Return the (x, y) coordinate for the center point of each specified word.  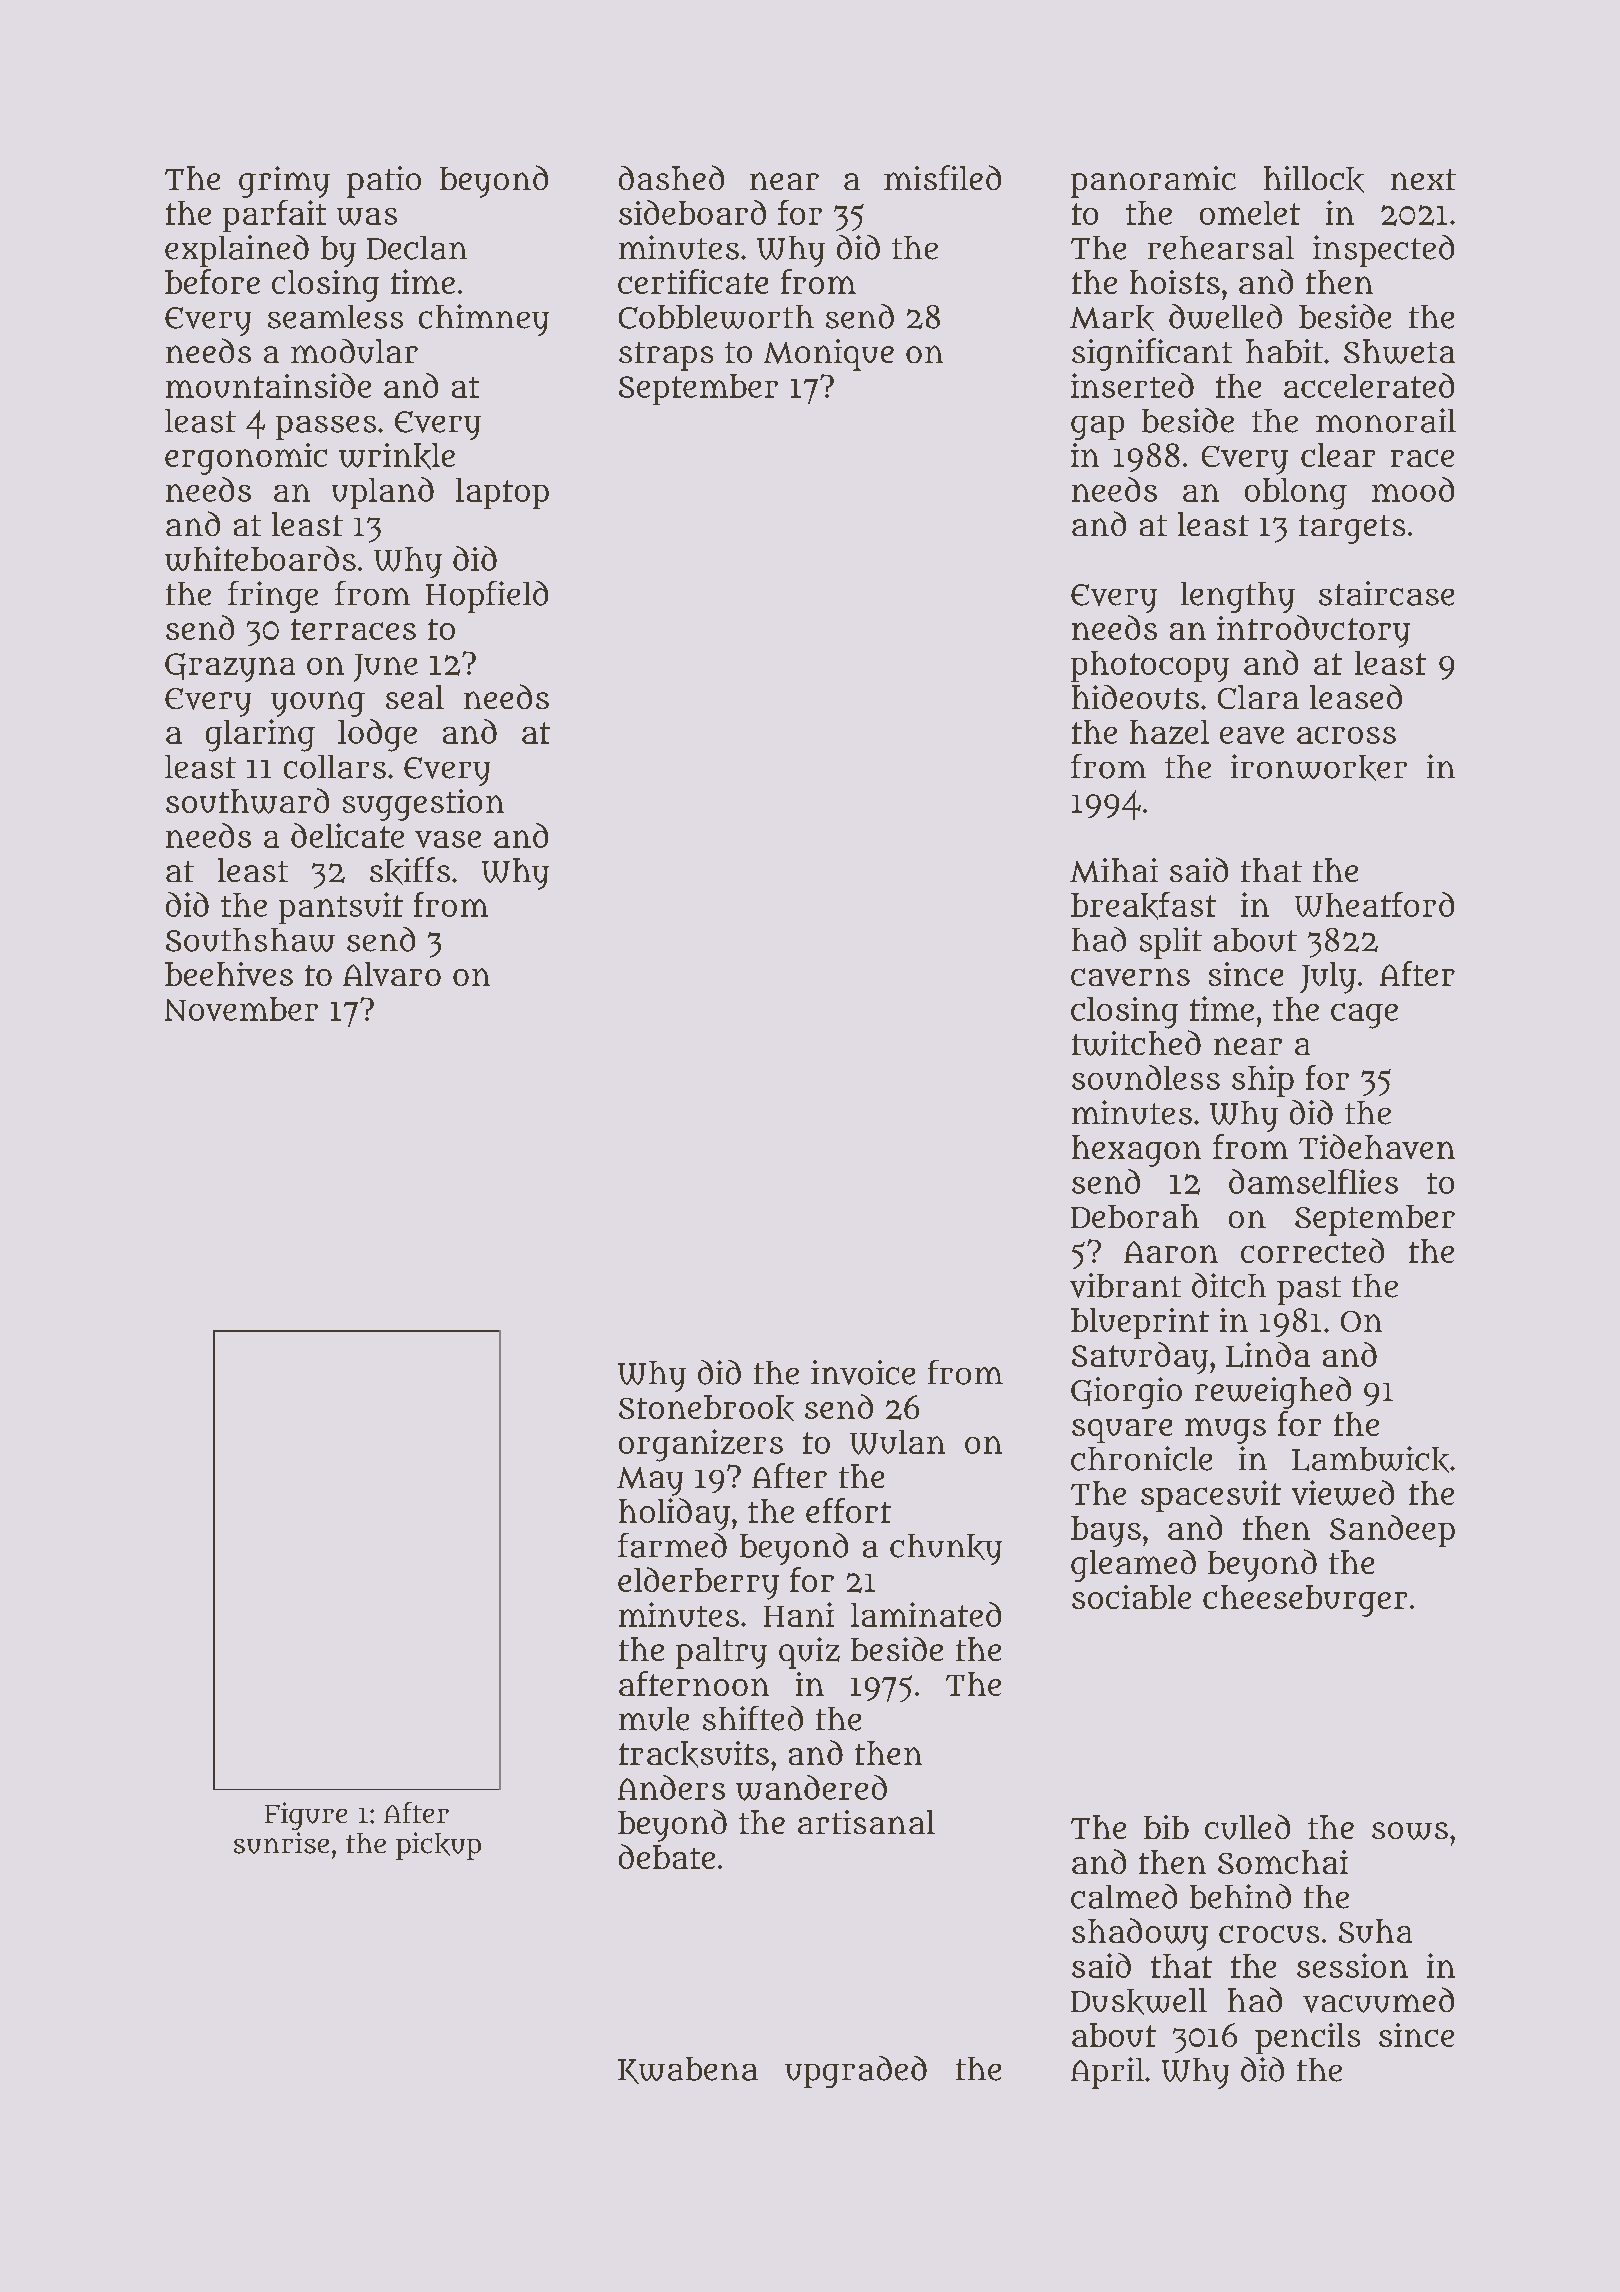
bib (1166, 1827)
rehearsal (1221, 248)
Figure (306, 1816)
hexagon (1136, 1151)
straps (666, 356)
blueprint (1140, 1323)
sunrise (281, 1843)
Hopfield (487, 597)
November (241, 1009)
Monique (829, 355)
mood (1413, 489)
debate (667, 1856)
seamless (335, 317)
